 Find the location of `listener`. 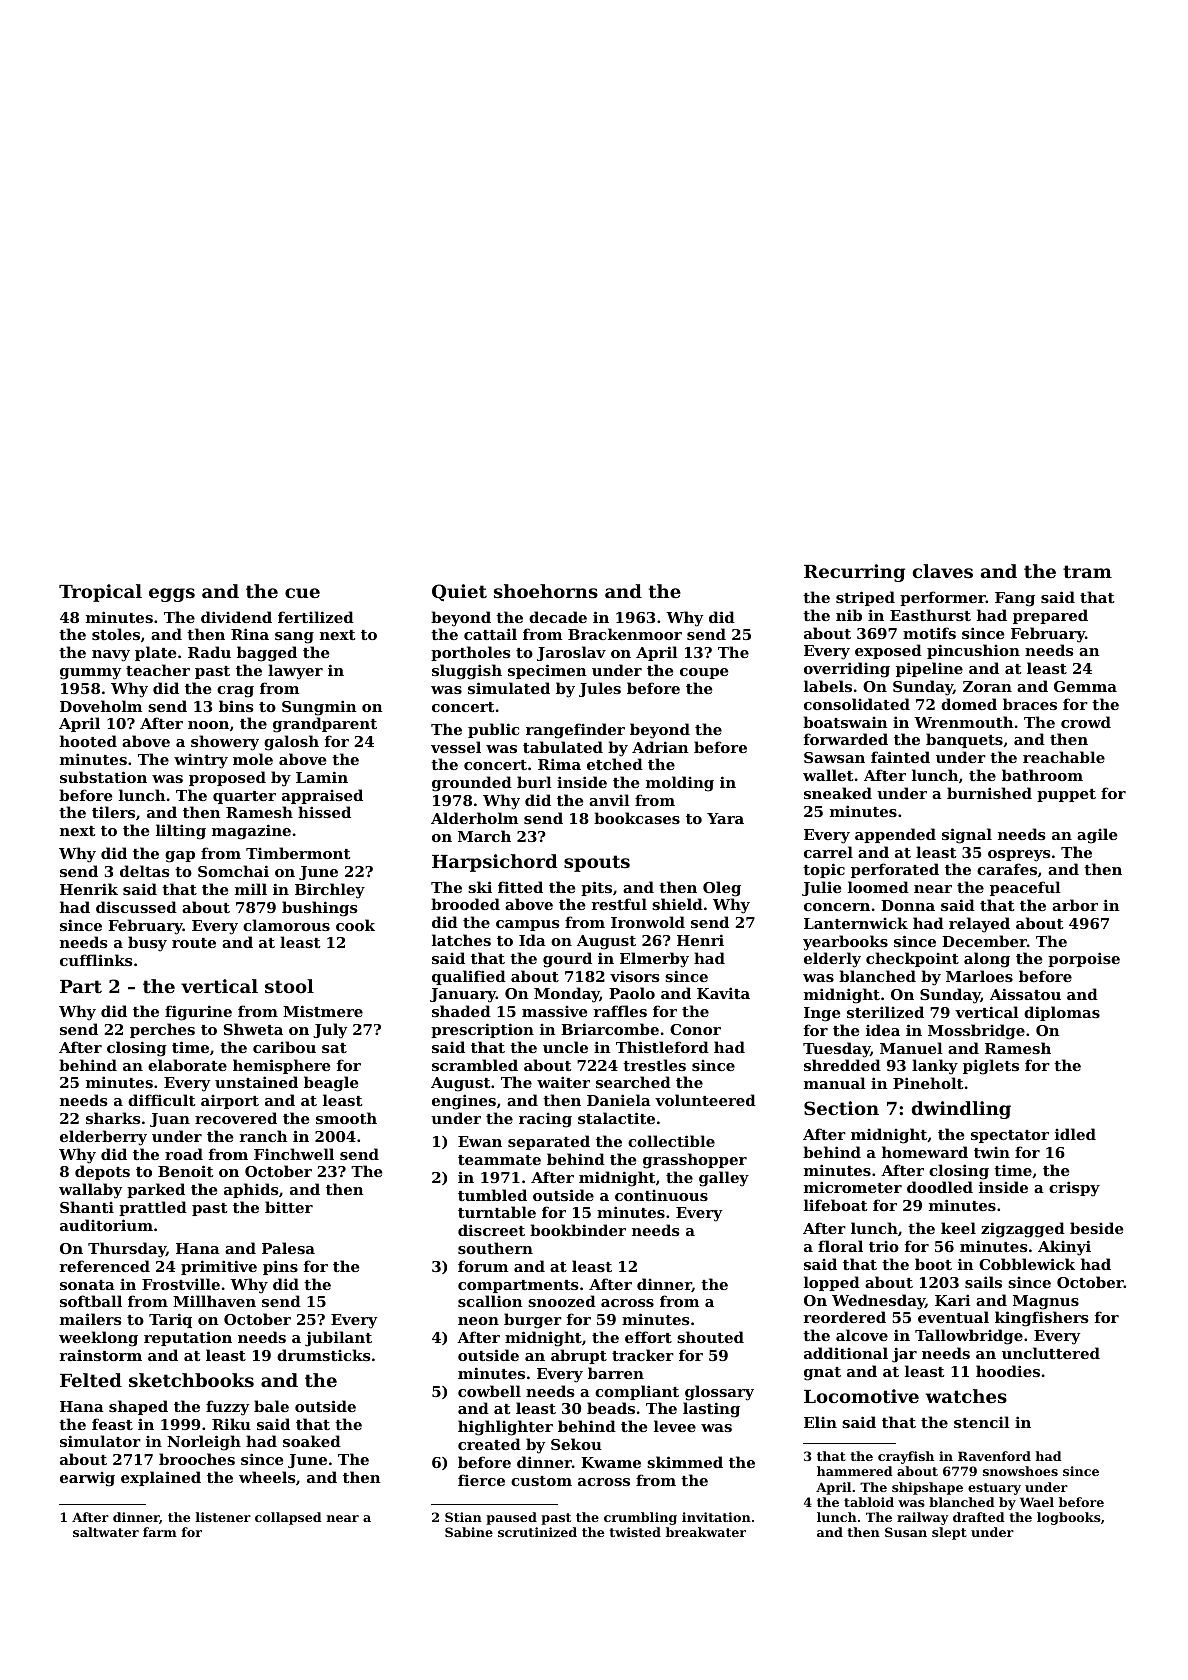

listener is located at coordinates (223, 1517).
